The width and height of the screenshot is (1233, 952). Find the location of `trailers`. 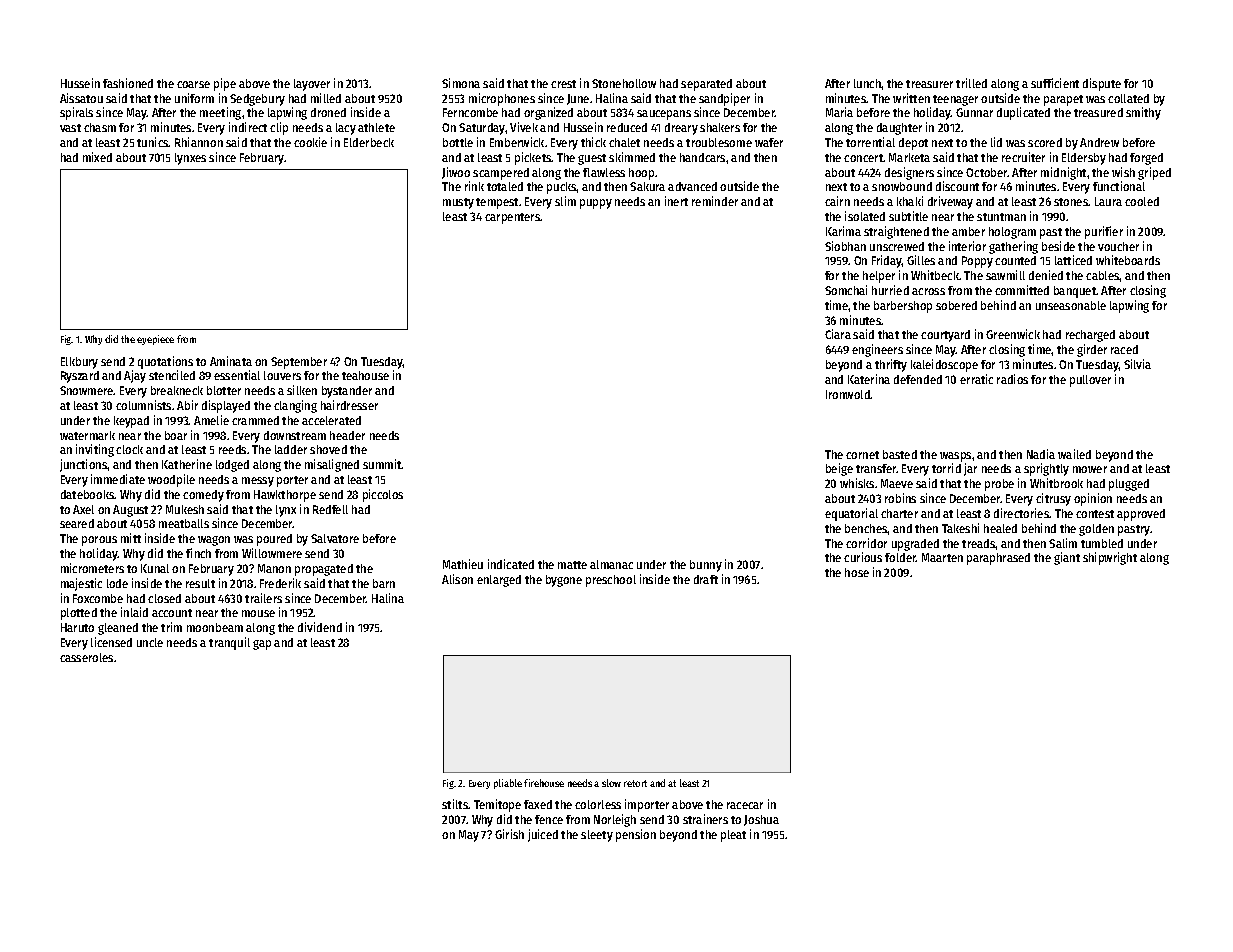

trailers is located at coordinates (263, 598).
